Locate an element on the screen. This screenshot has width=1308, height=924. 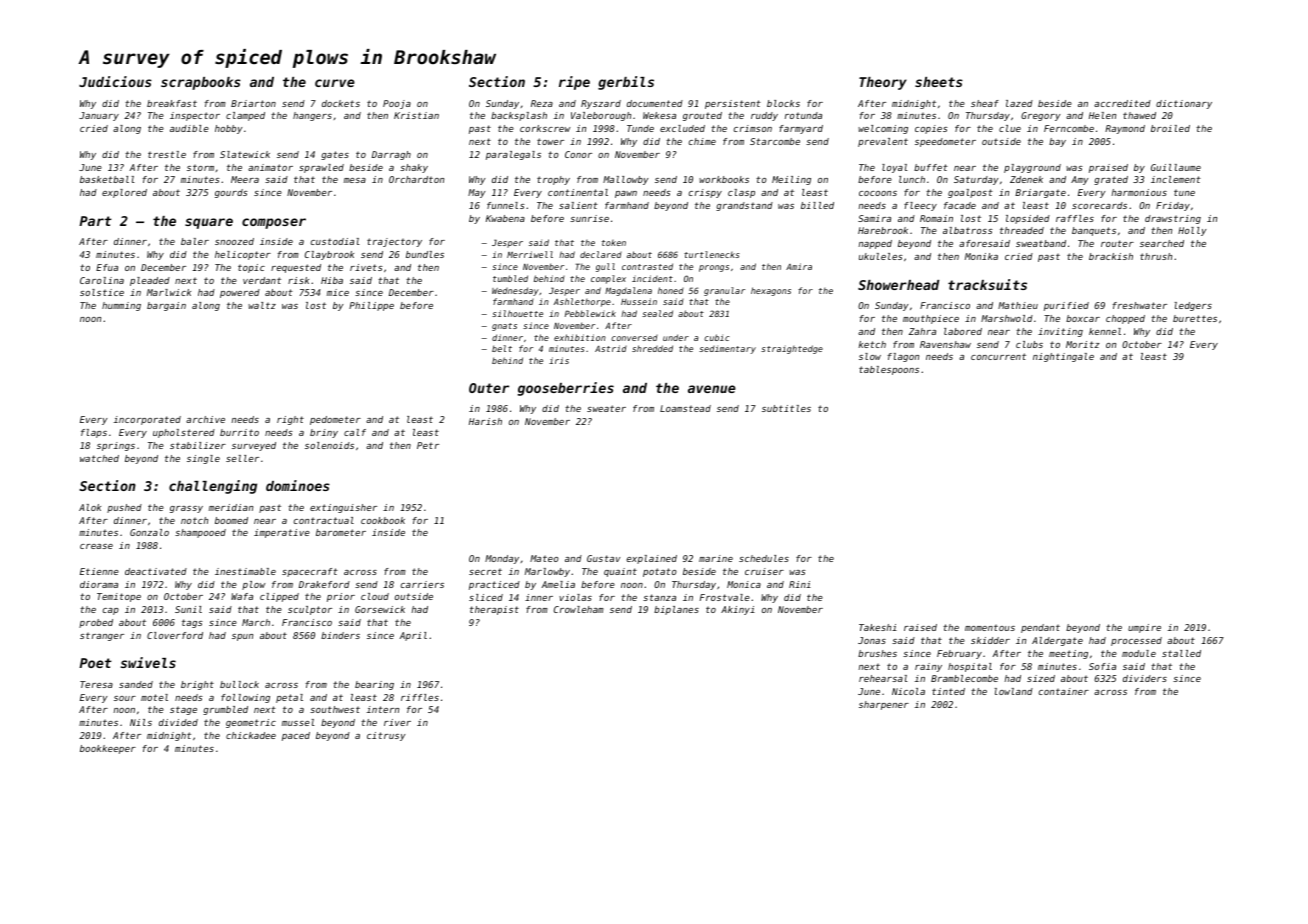
ripe is located at coordinates (574, 83).
